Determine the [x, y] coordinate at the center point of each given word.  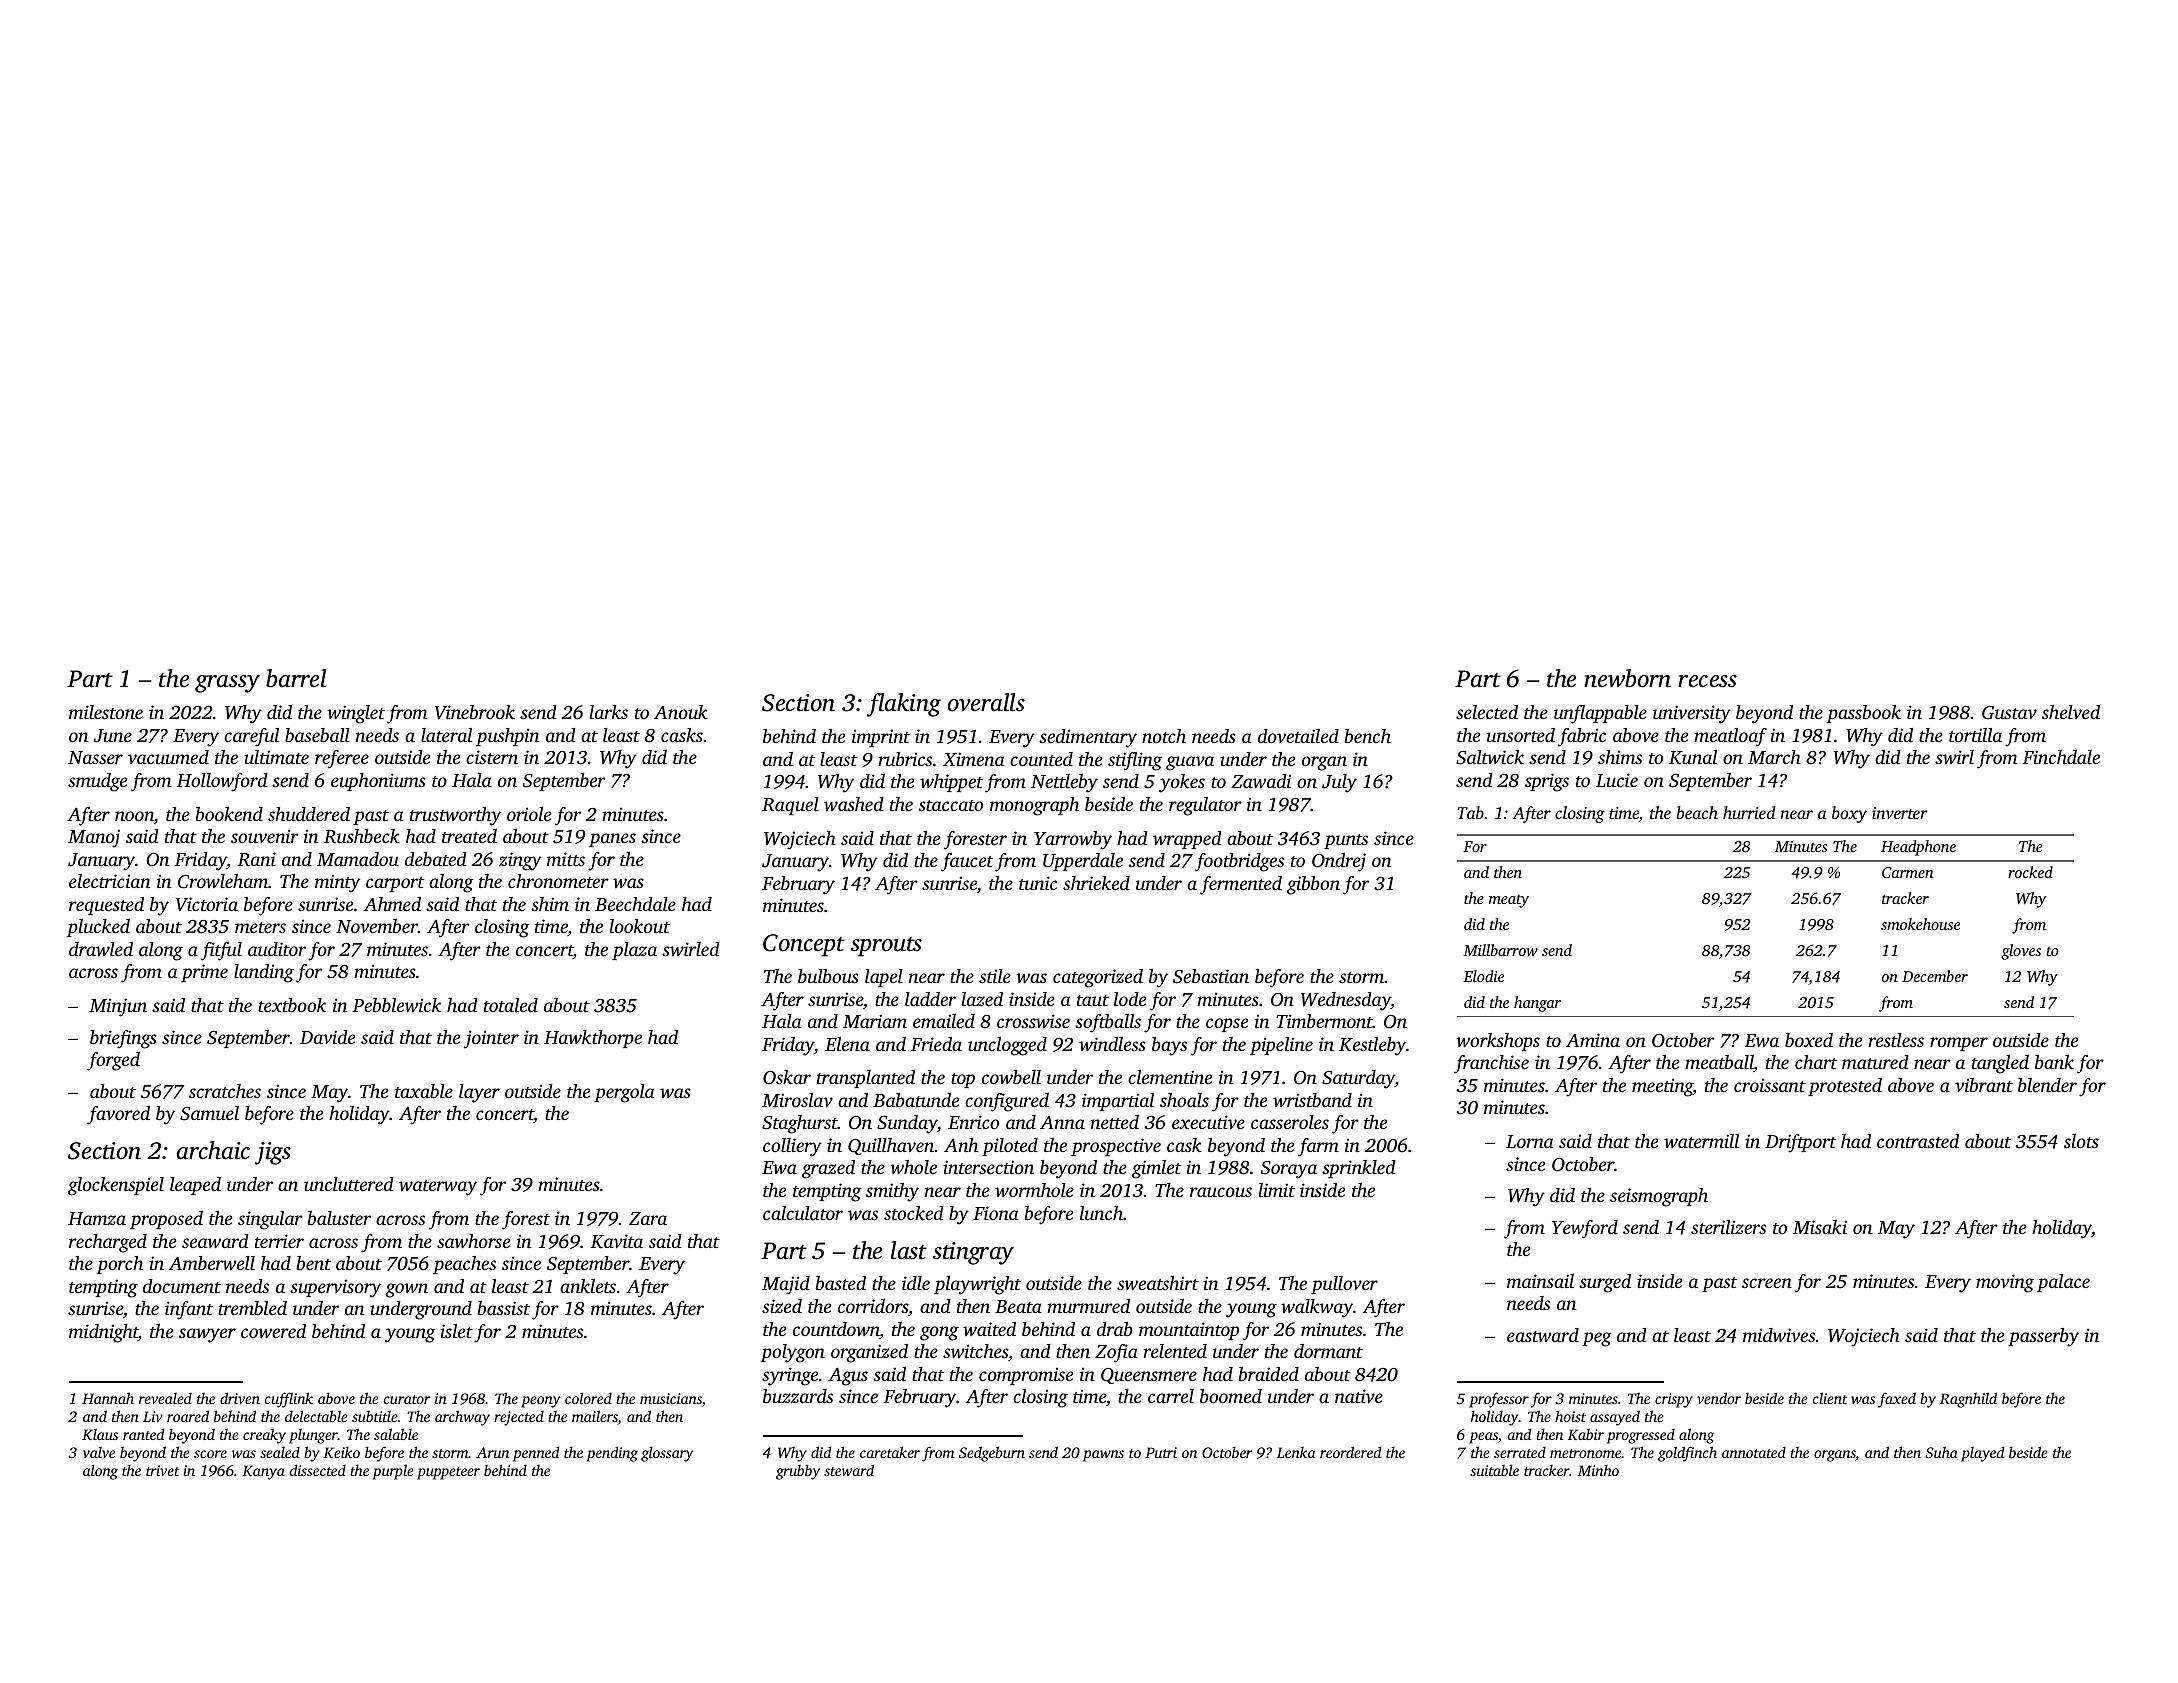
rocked [2030, 872]
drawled [101, 949]
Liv [153, 1416]
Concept [804, 945]
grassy [227, 684]
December [1935, 976]
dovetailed [1298, 736]
